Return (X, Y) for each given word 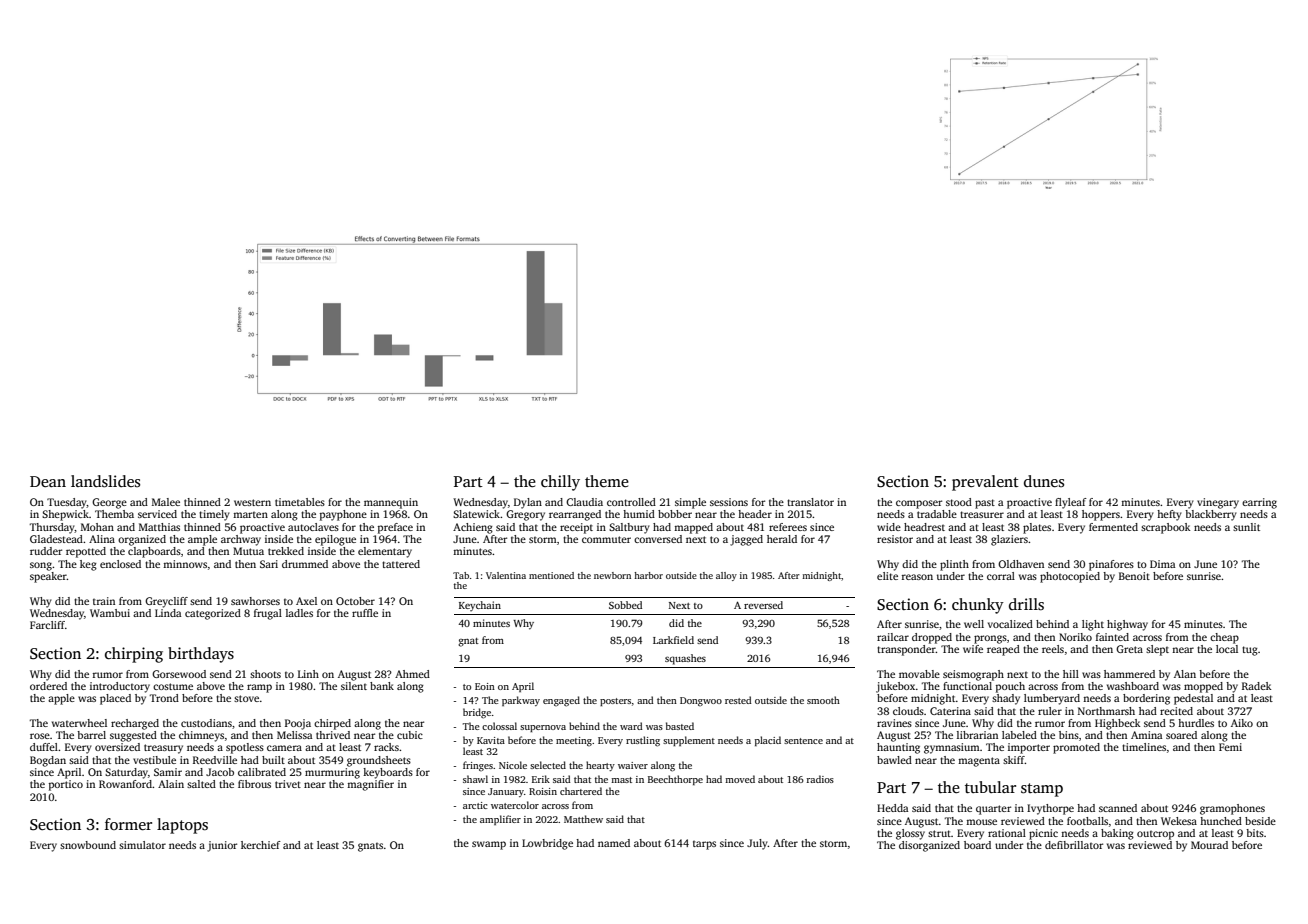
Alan (1185, 674)
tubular (990, 787)
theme (607, 481)
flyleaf (1071, 503)
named (614, 843)
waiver (633, 765)
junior (222, 846)
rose (40, 736)
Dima (1162, 564)
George (109, 503)
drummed (305, 564)
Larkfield (673, 640)
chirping (134, 655)
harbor (648, 575)
